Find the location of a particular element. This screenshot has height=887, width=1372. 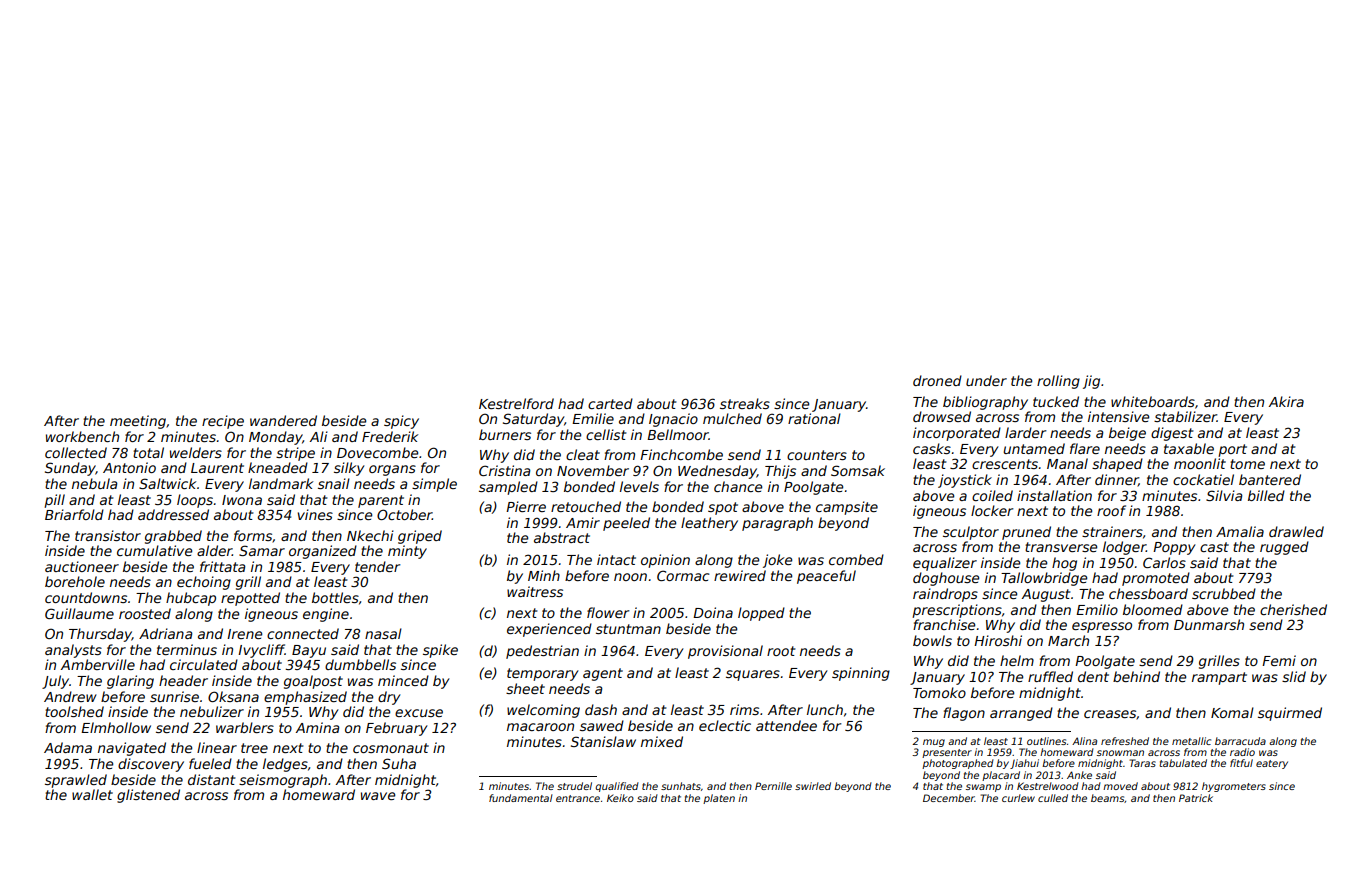

equalizer is located at coordinates (945, 564).
